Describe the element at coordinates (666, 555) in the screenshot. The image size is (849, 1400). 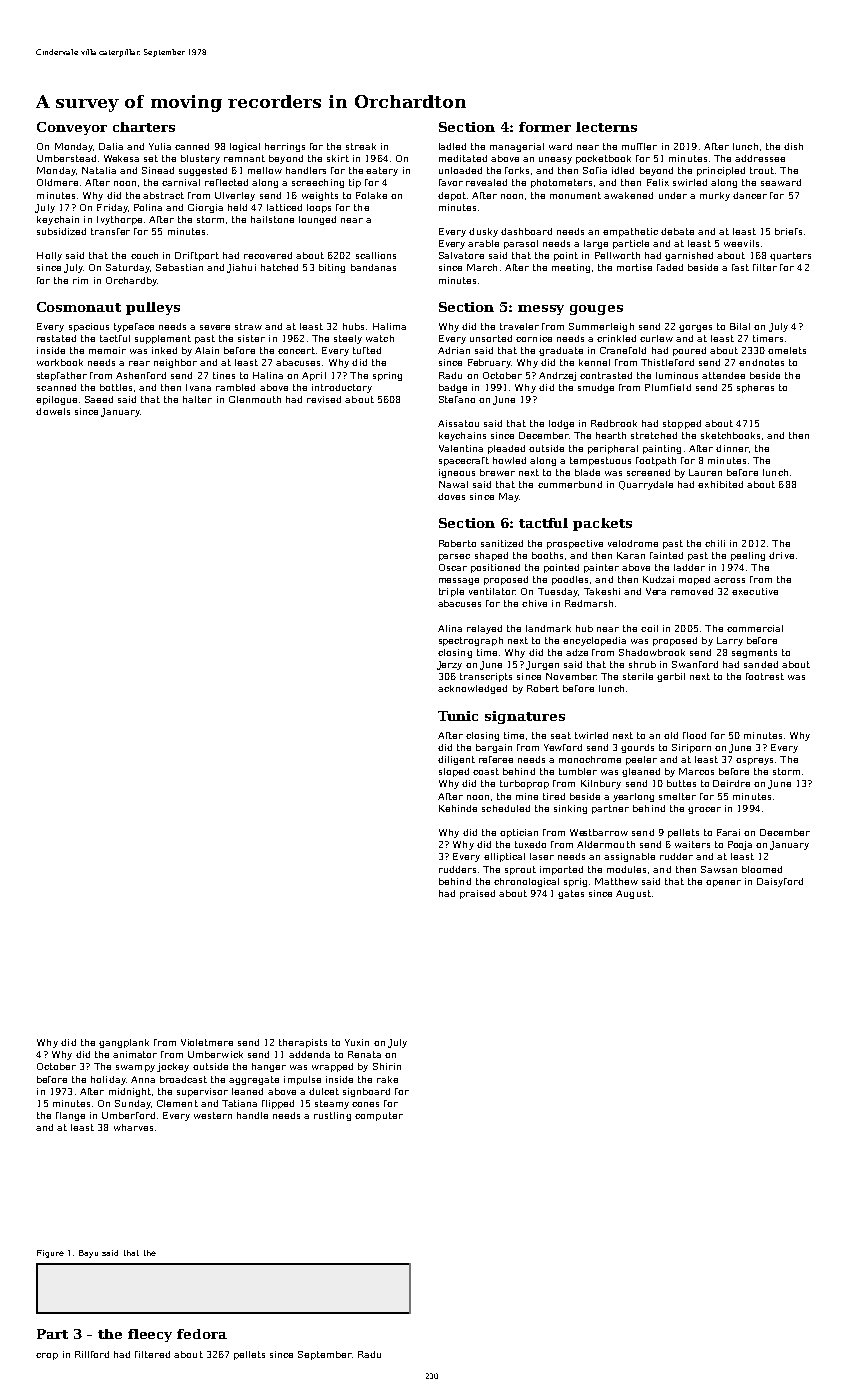
I see `fainted` at that location.
